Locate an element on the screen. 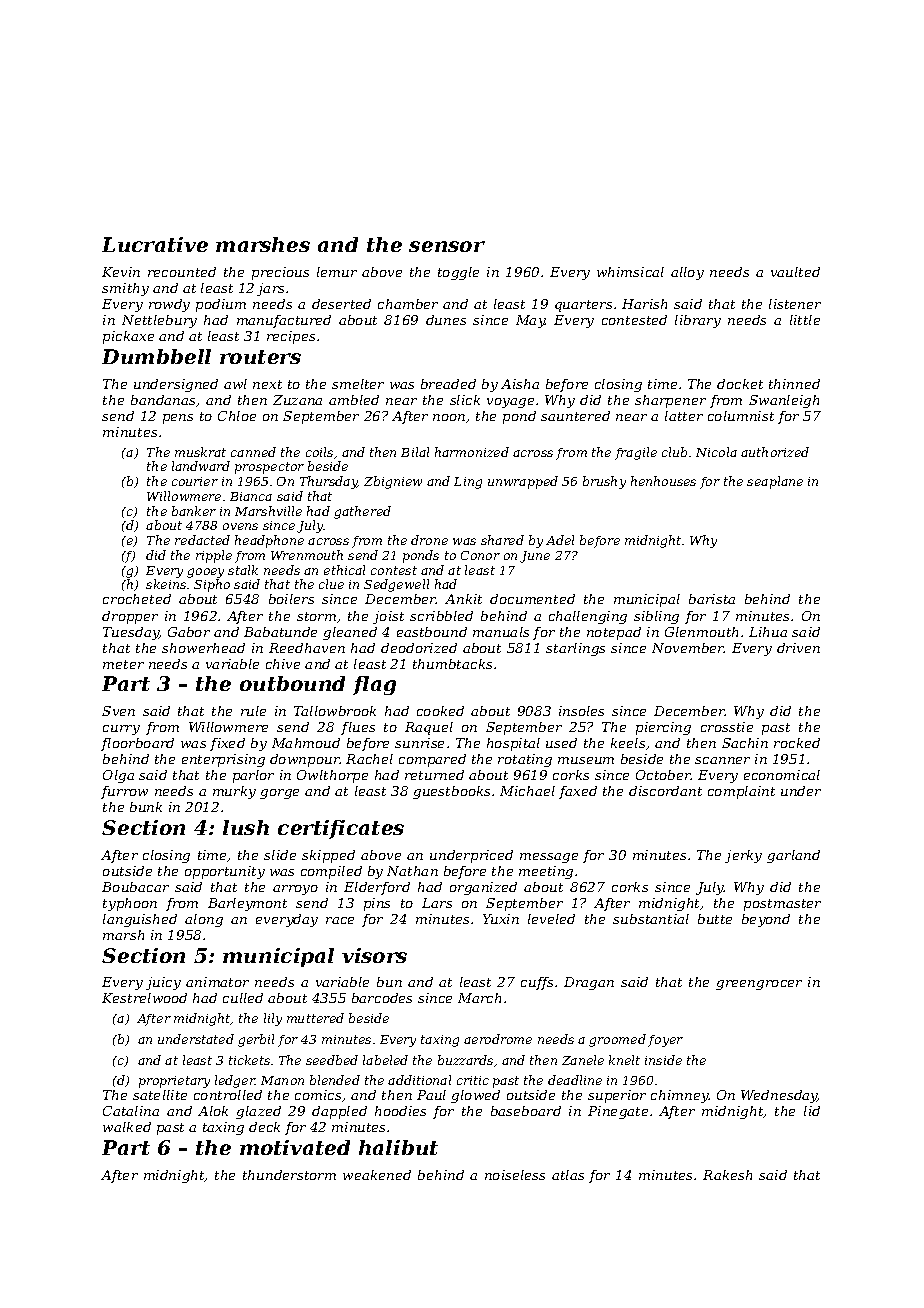 This screenshot has height=1308, width=924. driven is located at coordinates (798, 648).
